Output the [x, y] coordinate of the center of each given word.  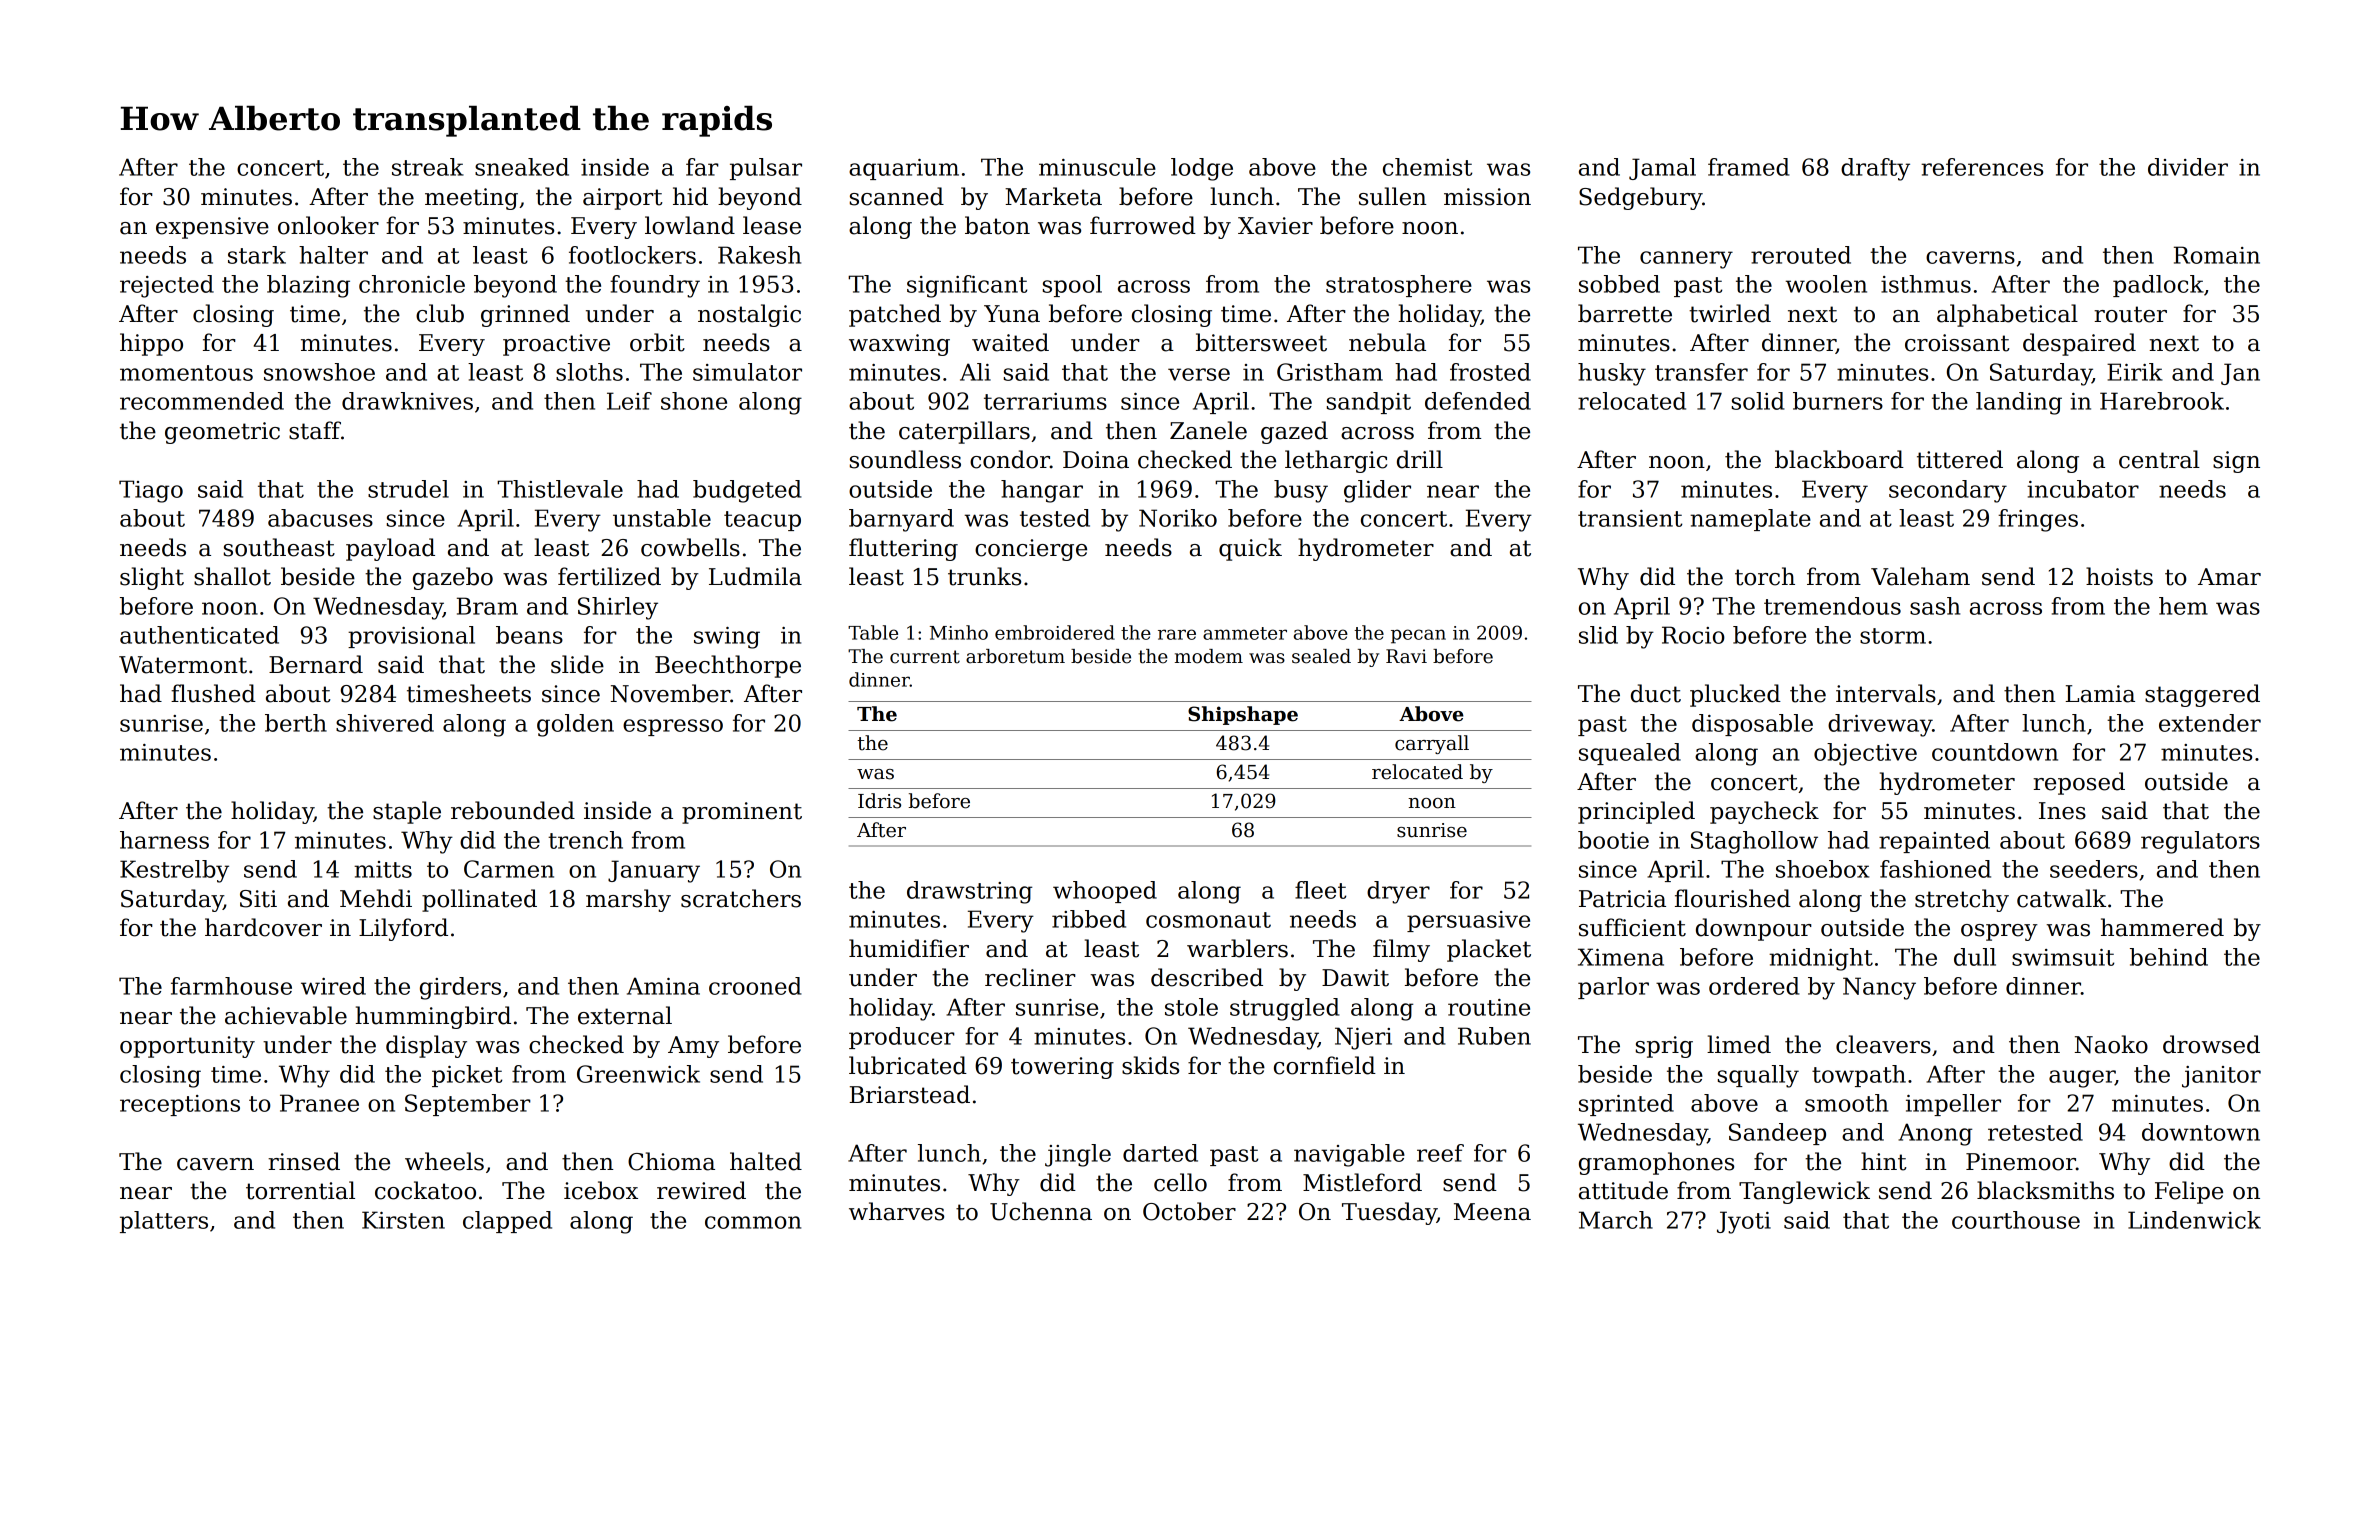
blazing [308, 286]
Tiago [151, 491]
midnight [1821, 959]
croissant [1957, 343]
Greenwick [638, 1074]
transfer [1701, 372]
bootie [1613, 840]
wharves [896, 1211]
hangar [1042, 491]
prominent [742, 813]
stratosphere [1399, 286]
